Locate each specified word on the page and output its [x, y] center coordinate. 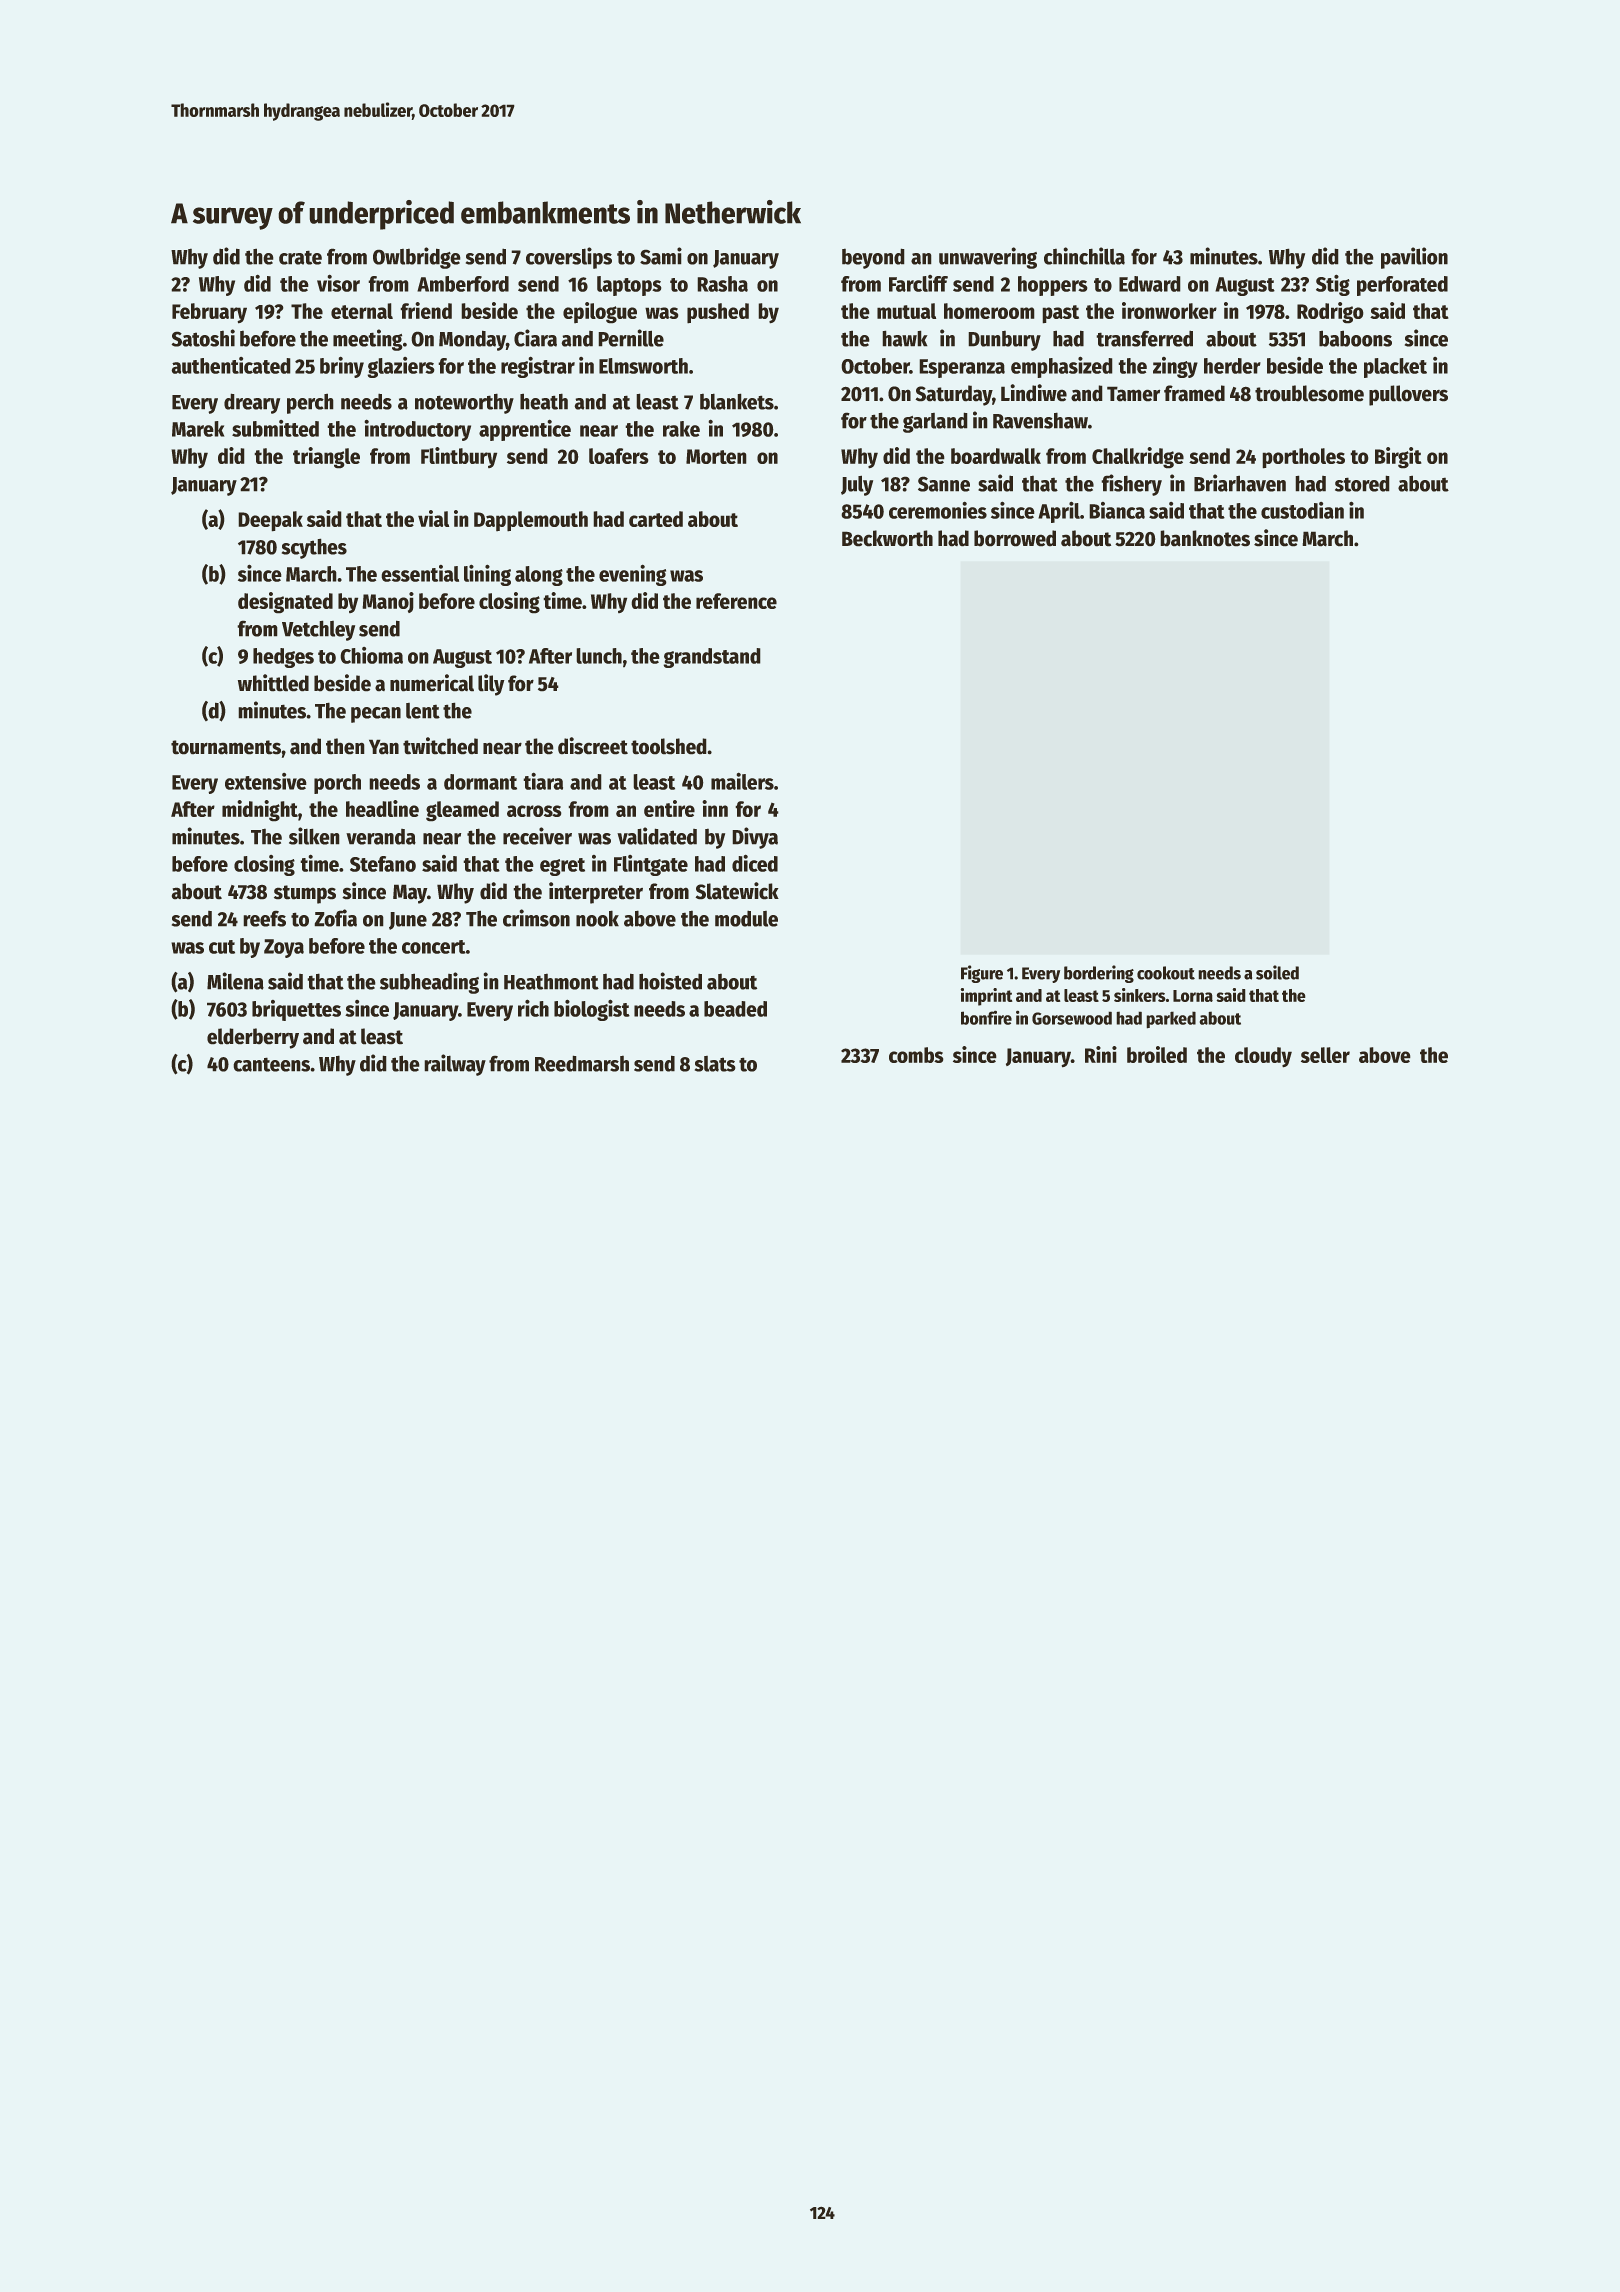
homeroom [989, 311]
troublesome [1309, 393]
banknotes [1205, 538]
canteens [271, 1064]
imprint [986, 997]
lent [423, 711]
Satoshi [203, 338]
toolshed [669, 746]
